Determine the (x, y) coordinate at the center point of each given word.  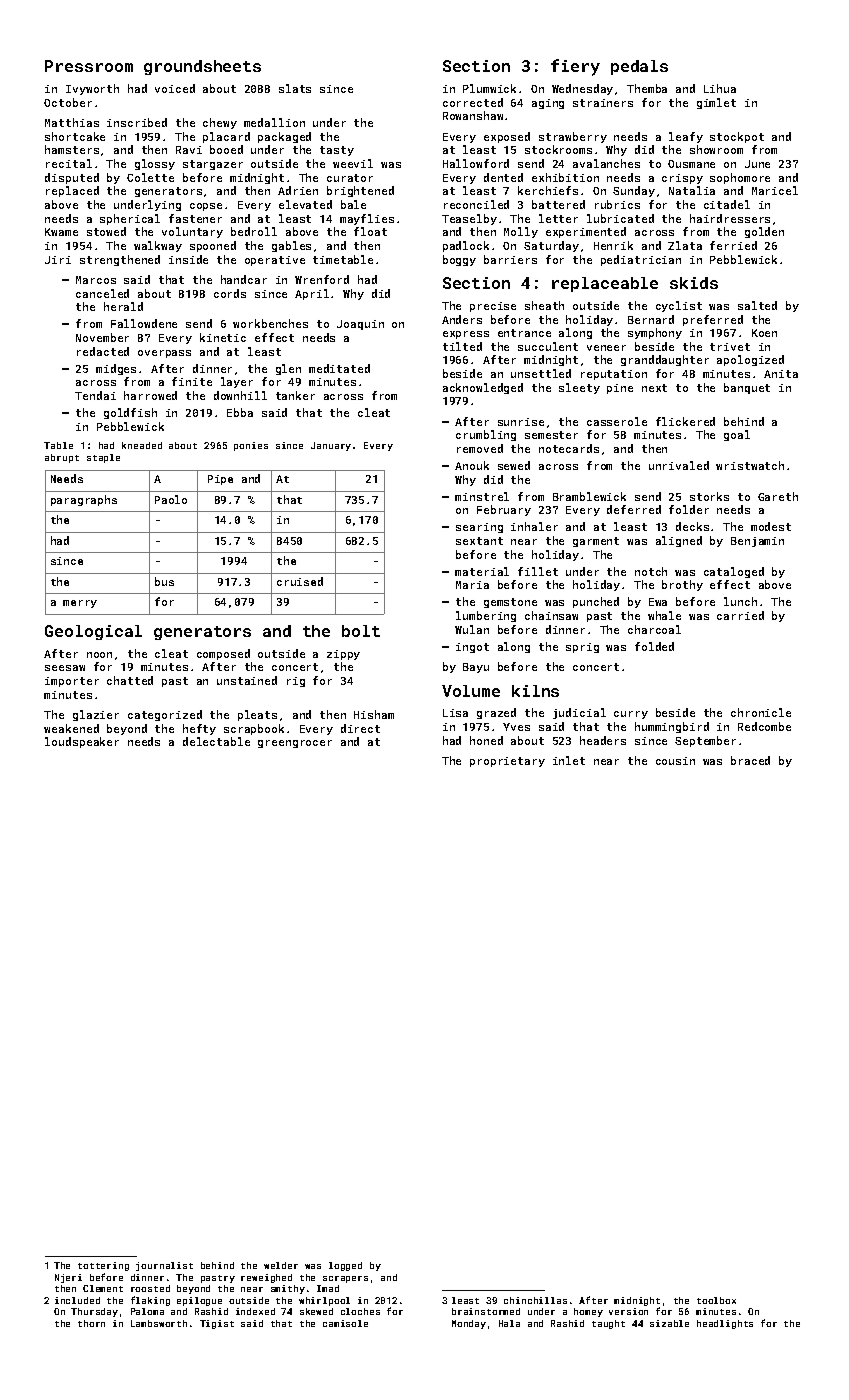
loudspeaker (82, 742)
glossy (155, 164)
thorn (91, 1323)
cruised (300, 581)
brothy (682, 585)
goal (737, 435)
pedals (639, 67)
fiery (575, 67)
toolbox (716, 1300)
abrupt (62, 458)
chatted (130, 680)
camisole (345, 1323)
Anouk (472, 465)
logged (345, 1266)
